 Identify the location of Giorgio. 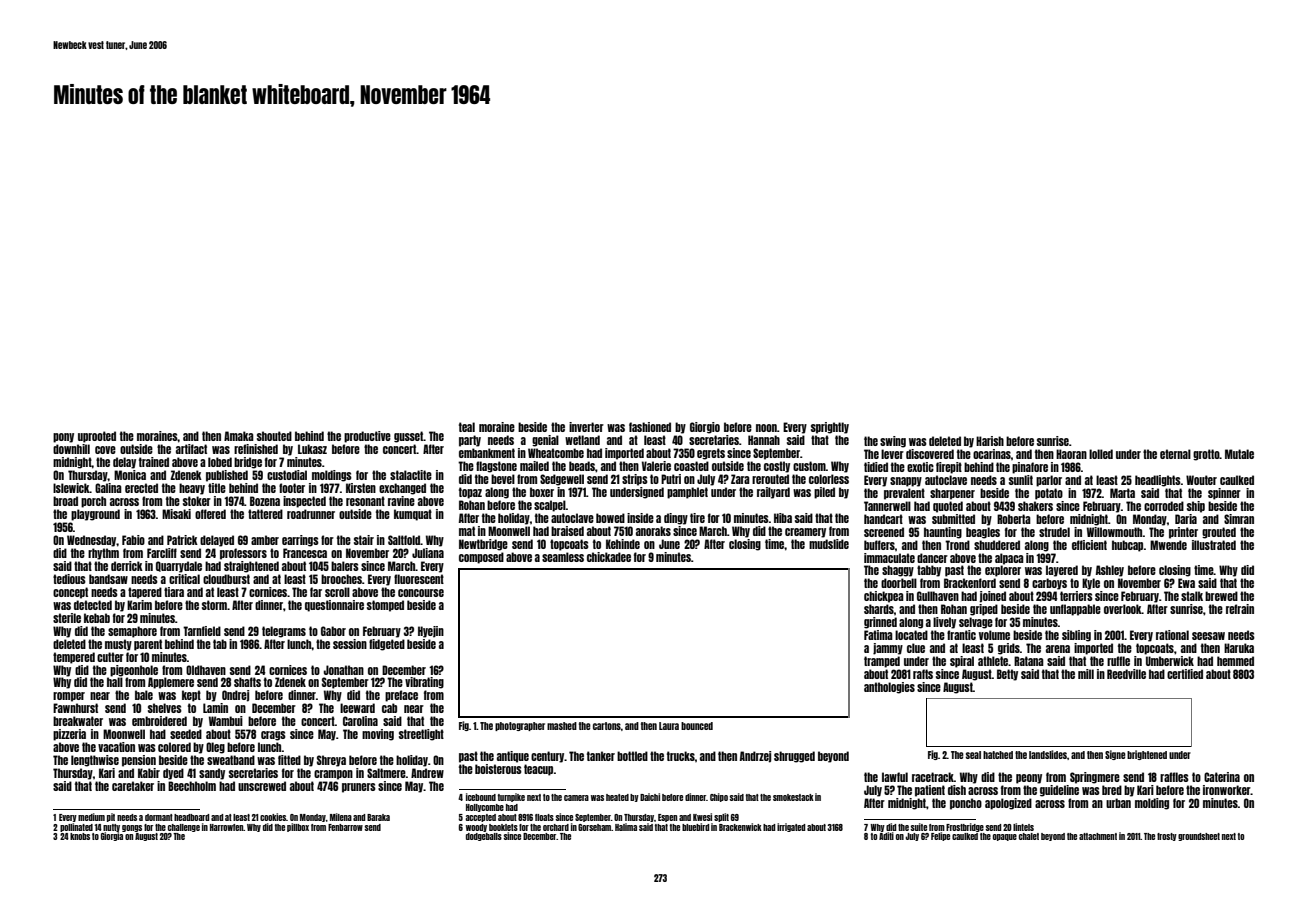
(705, 428).
